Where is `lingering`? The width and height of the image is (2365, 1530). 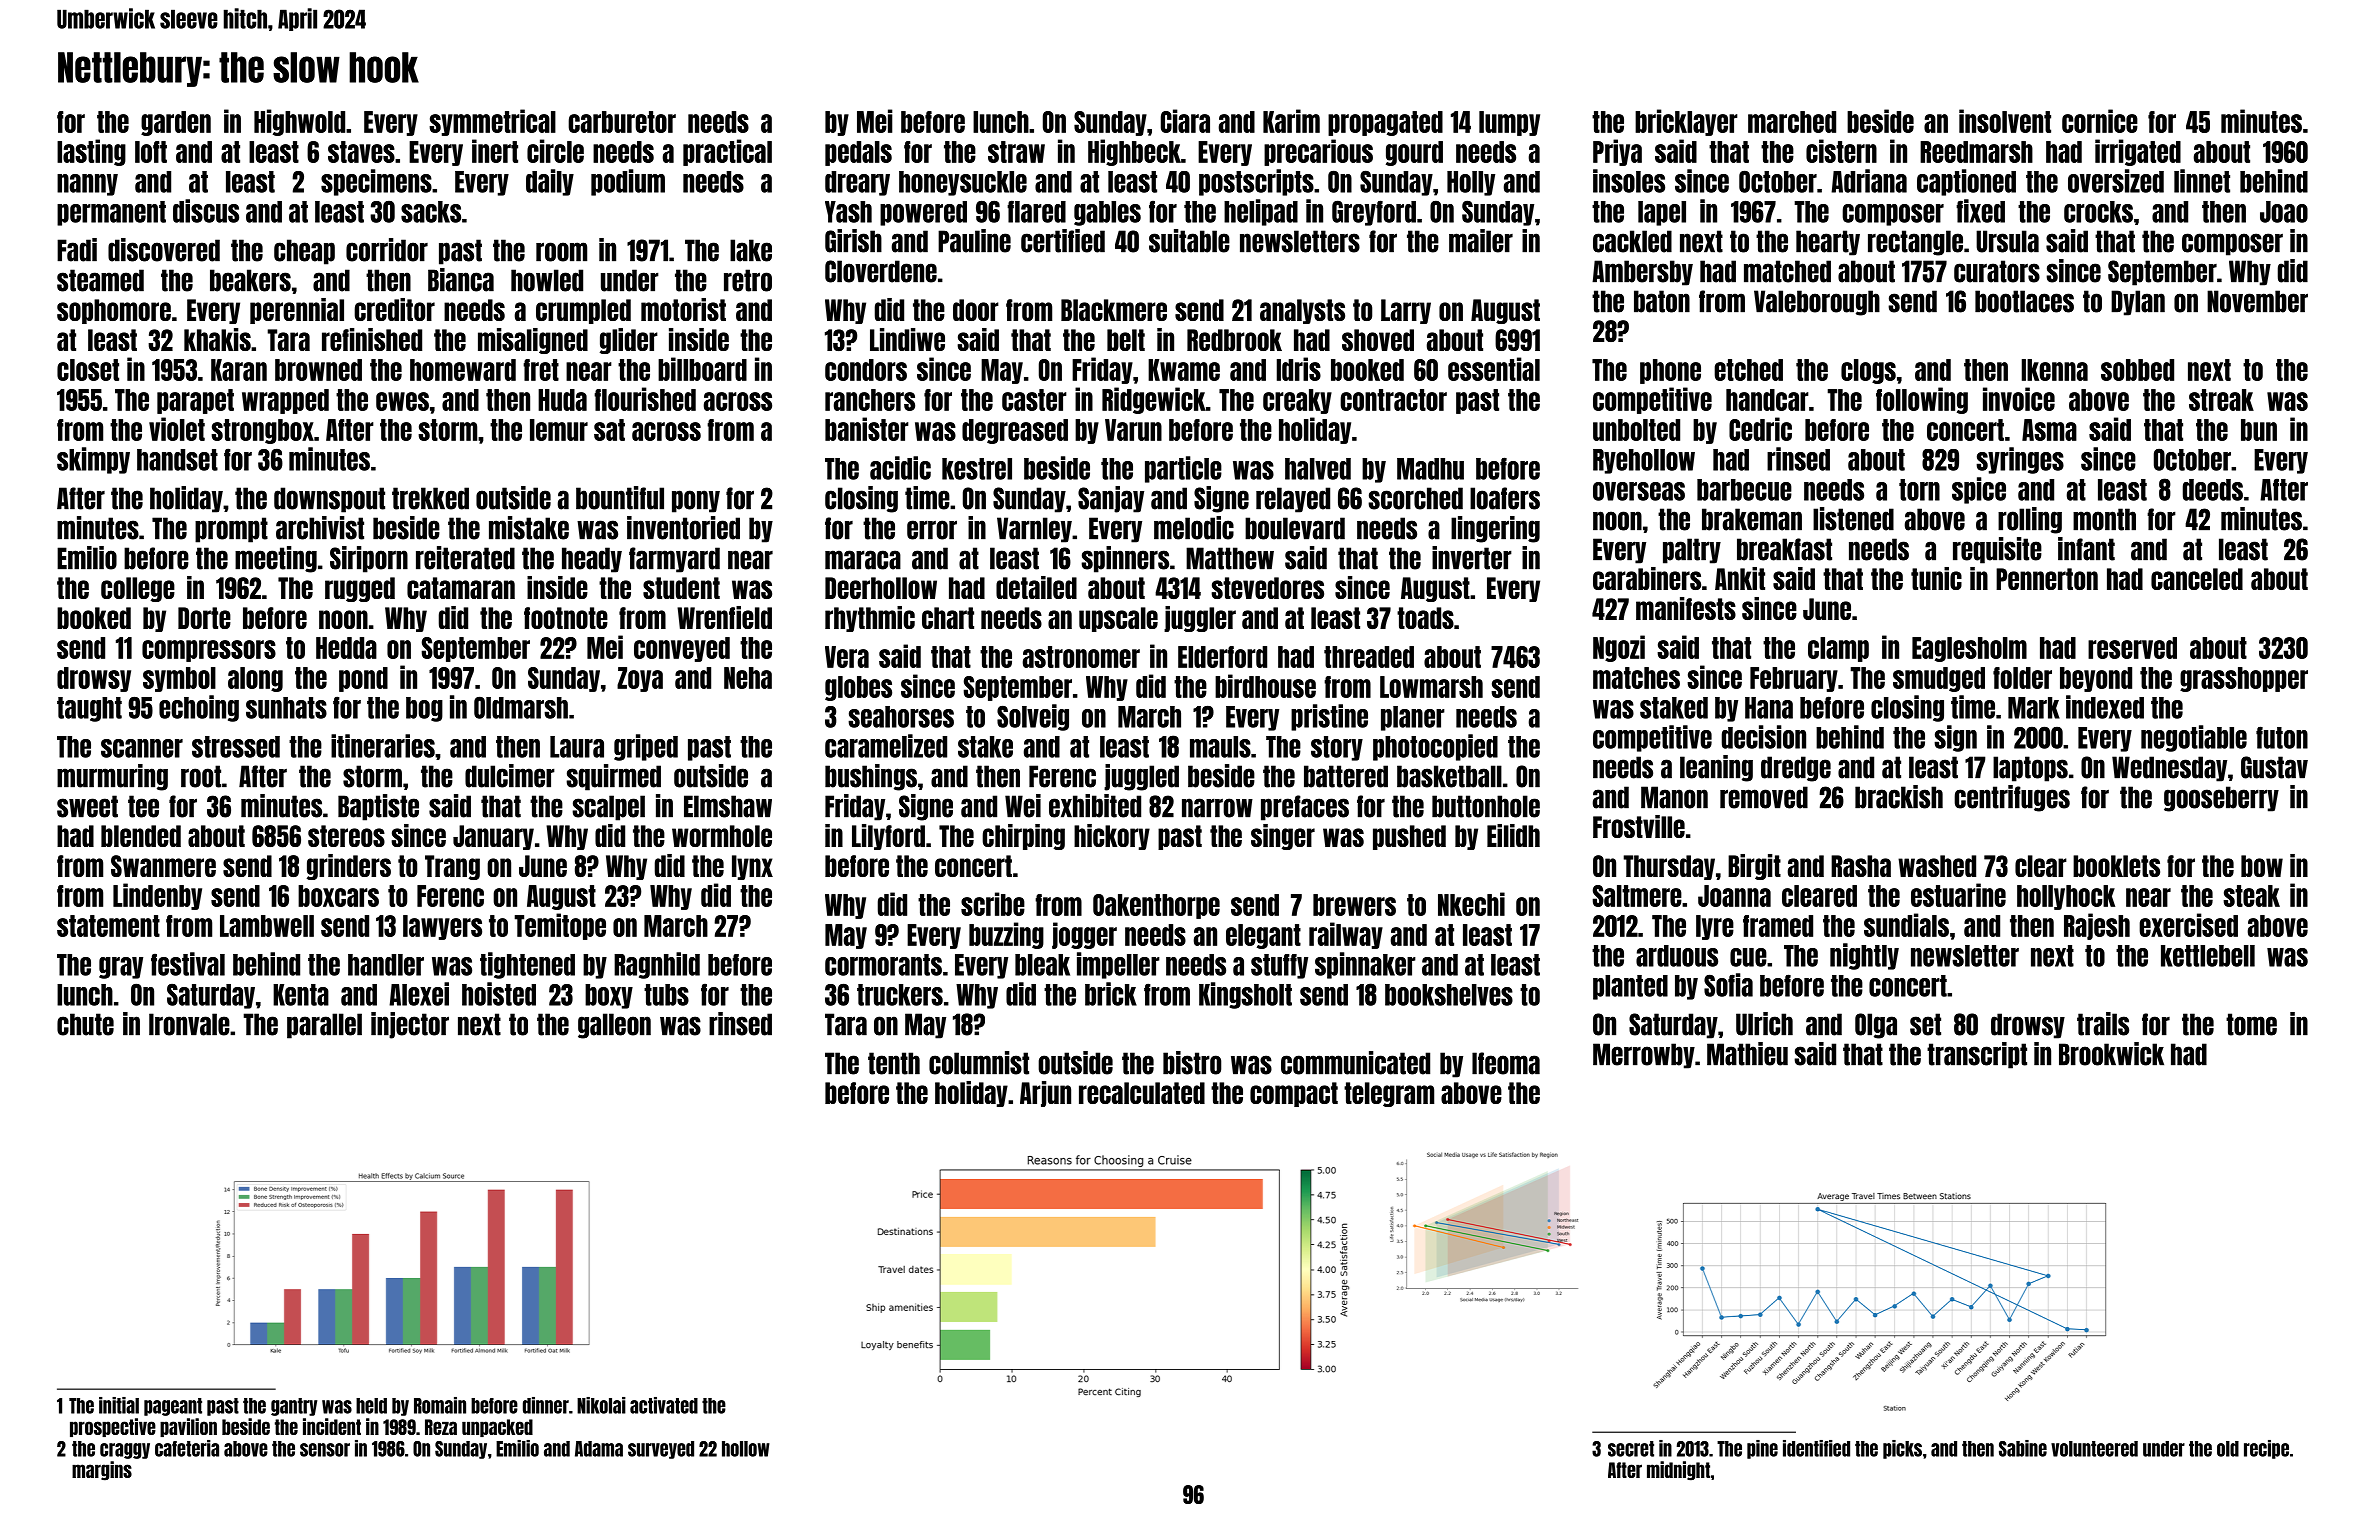
lingering is located at coordinates (1495, 529).
